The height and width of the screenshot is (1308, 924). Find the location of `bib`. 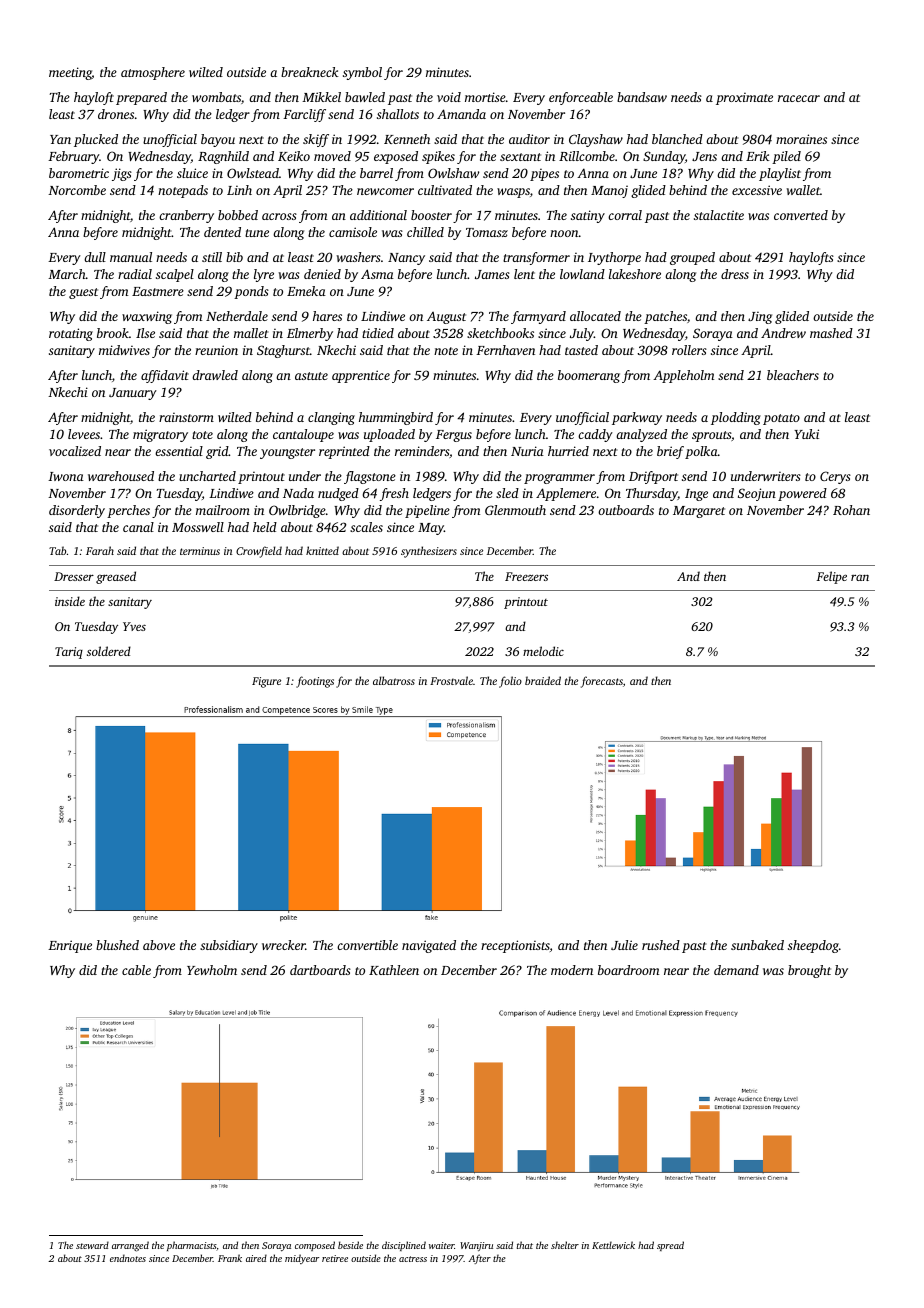

bib is located at coordinates (234, 257).
